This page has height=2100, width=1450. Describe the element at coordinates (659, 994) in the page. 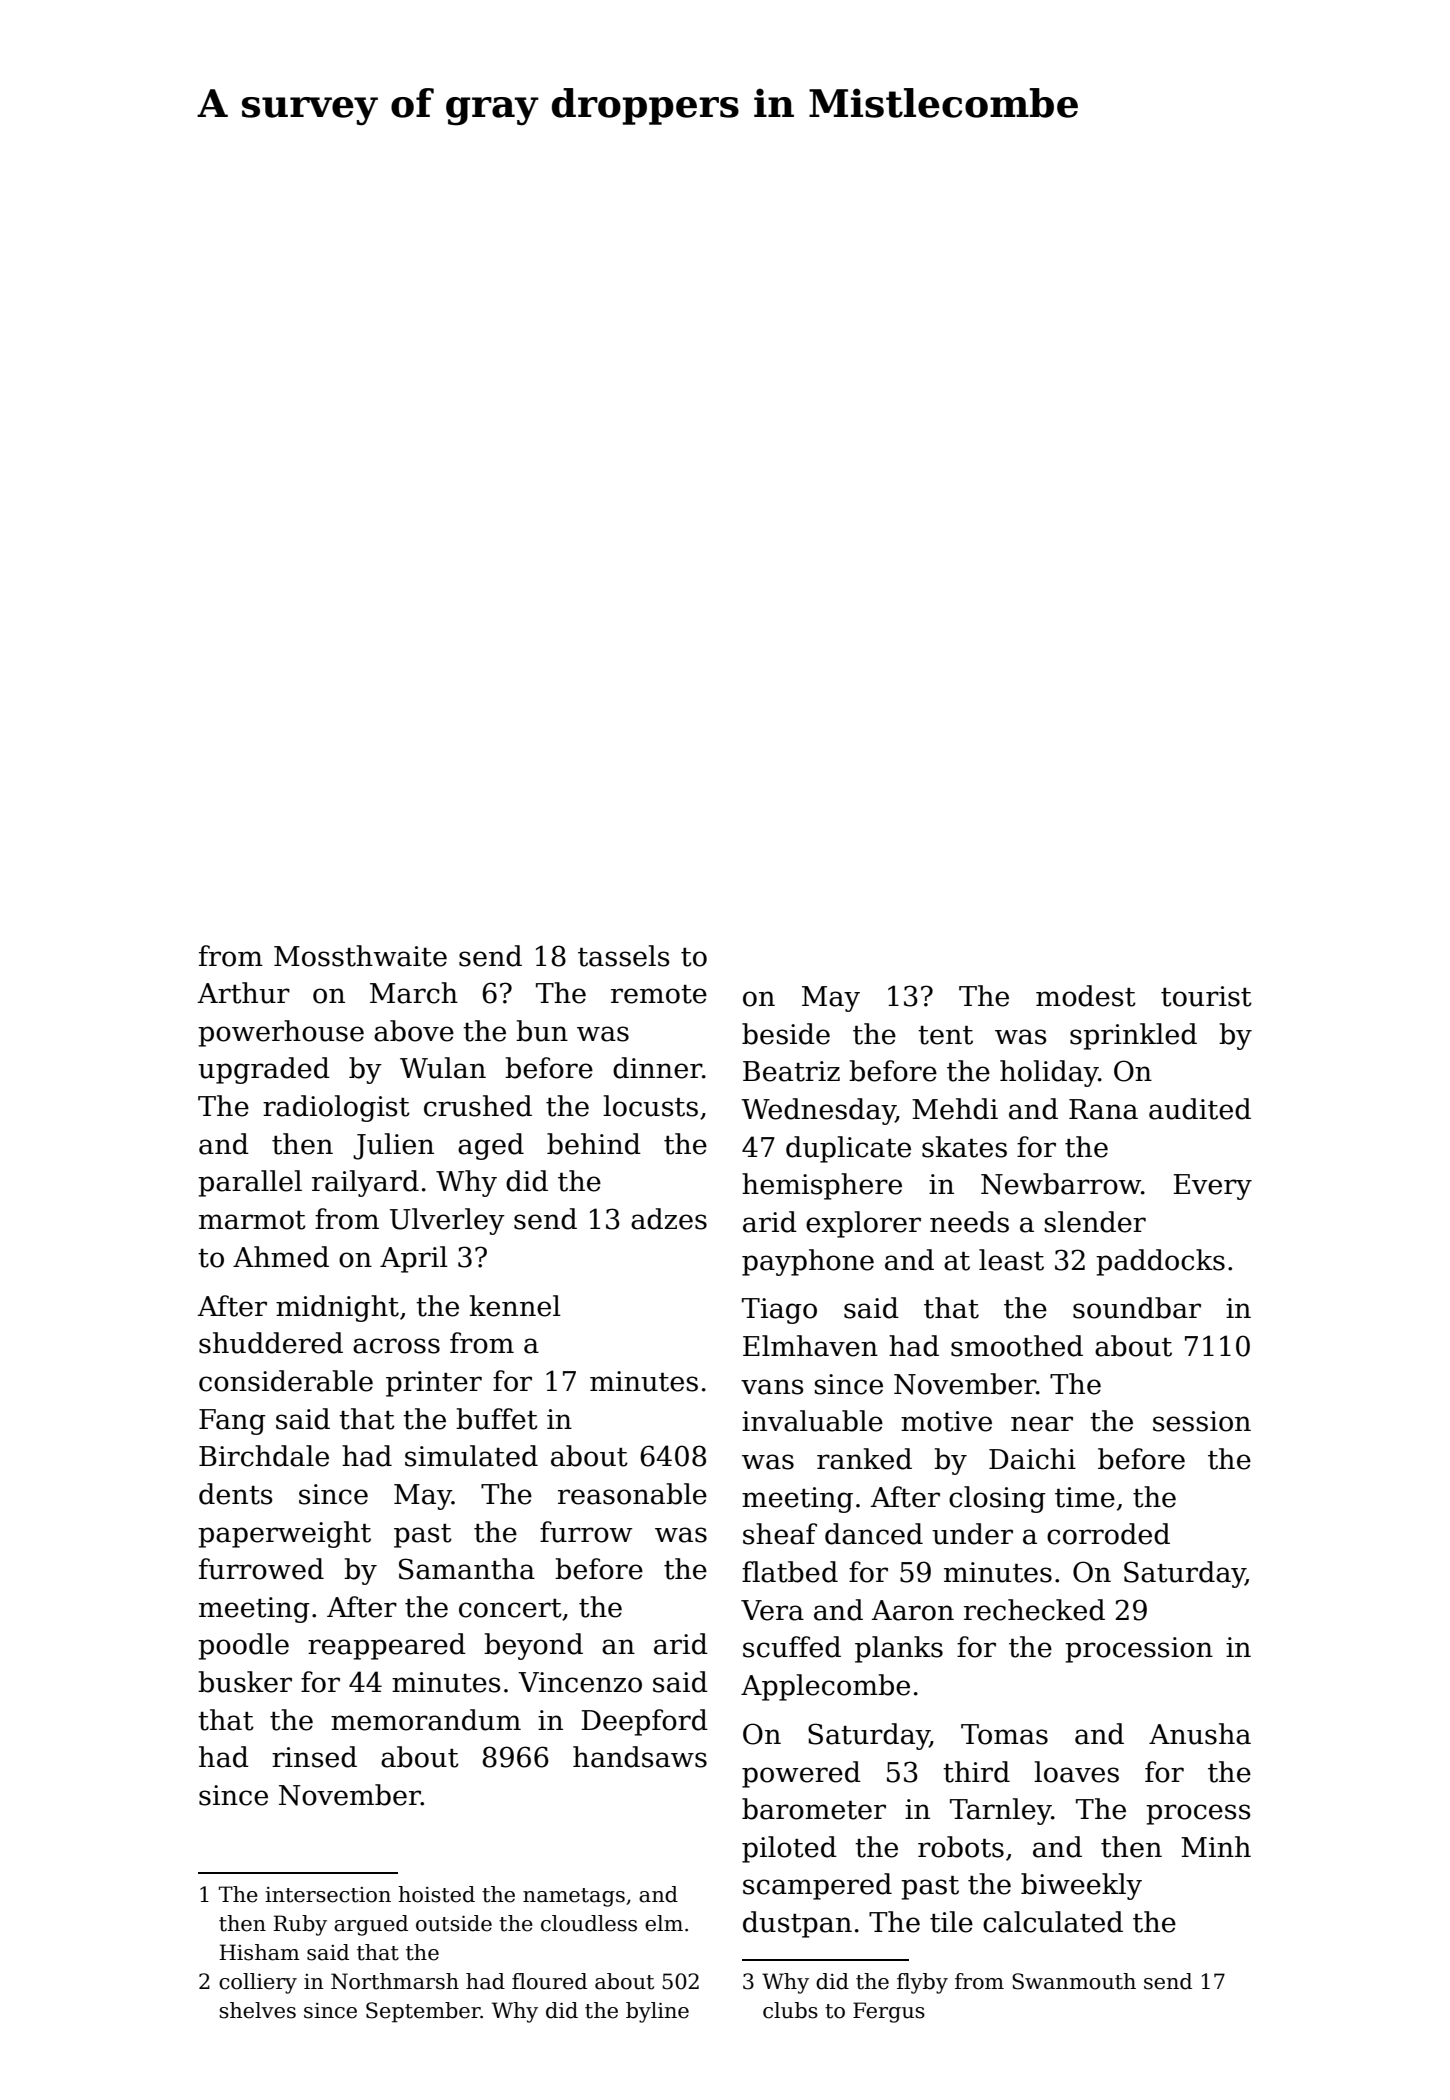

I see `remote` at that location.
